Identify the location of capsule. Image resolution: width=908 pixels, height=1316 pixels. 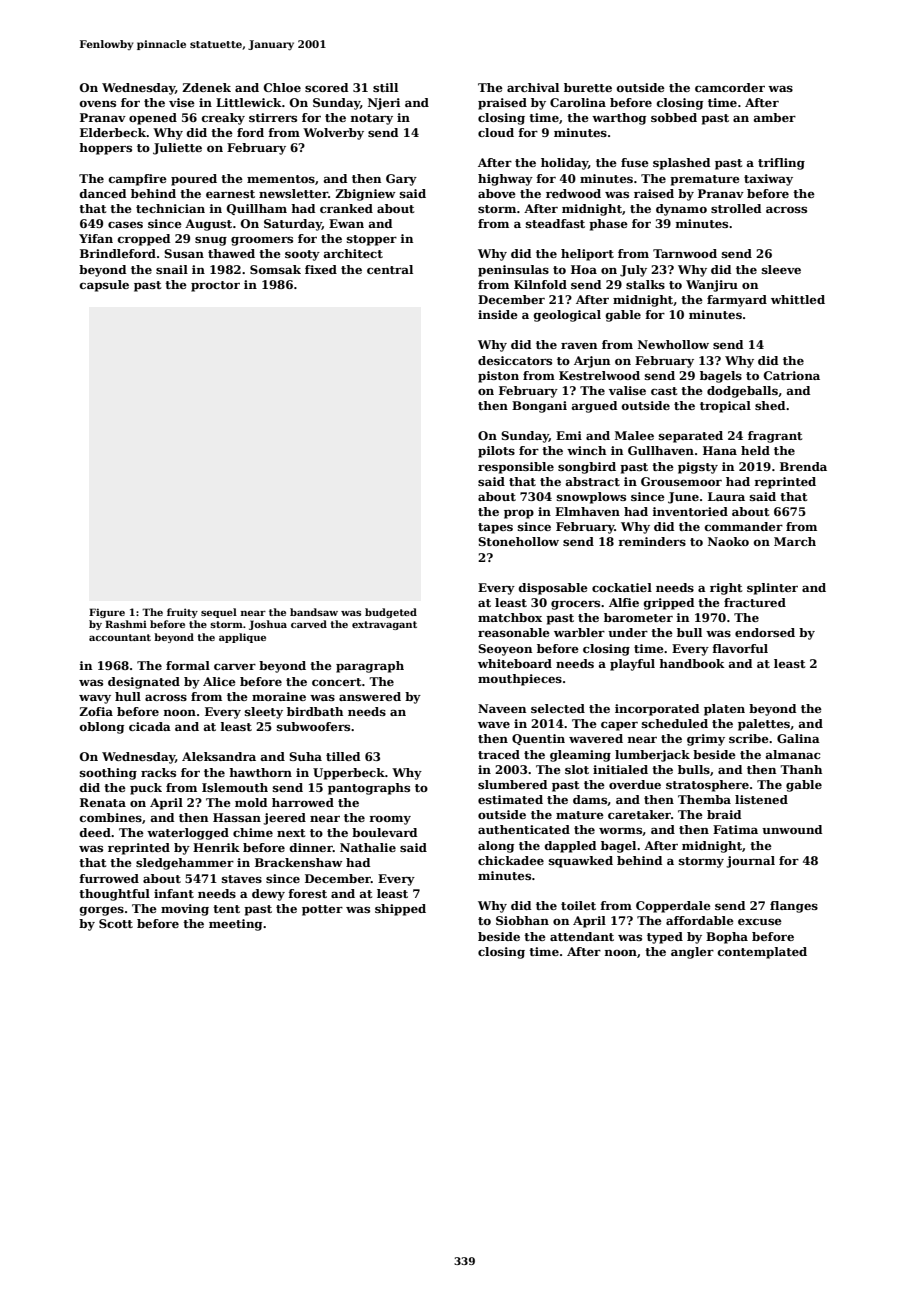
(104, 286).
